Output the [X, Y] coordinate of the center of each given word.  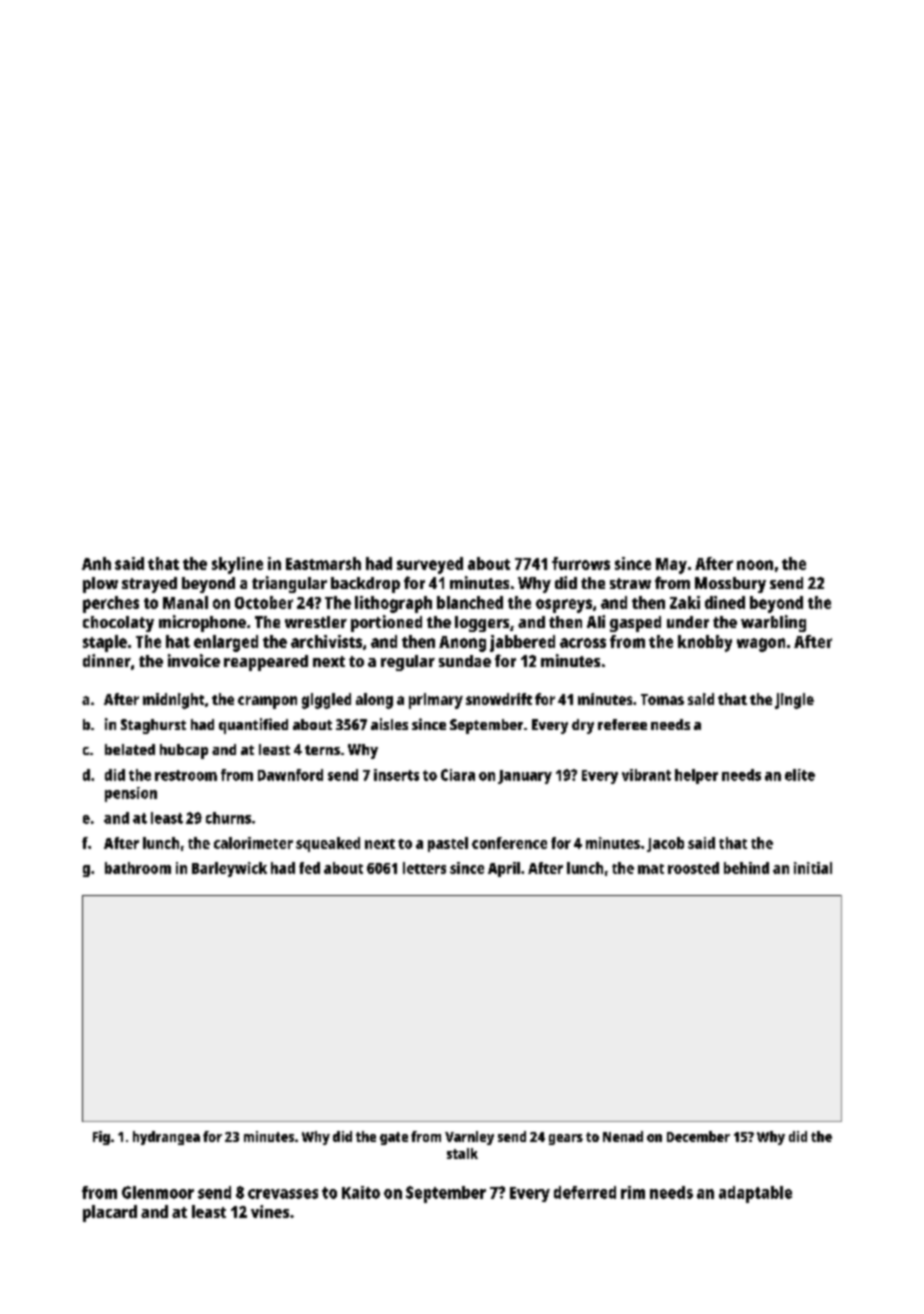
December [698, 1136]
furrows [581, 563]
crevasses [283, 1194]
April [504, 869]
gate [394, 1138]
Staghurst [153, 726]
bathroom [138, 868]
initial [813, 868]
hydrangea [166, 1138]
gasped [635, 624]
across [583, 643]
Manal [185, 602]
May [671, 566]
